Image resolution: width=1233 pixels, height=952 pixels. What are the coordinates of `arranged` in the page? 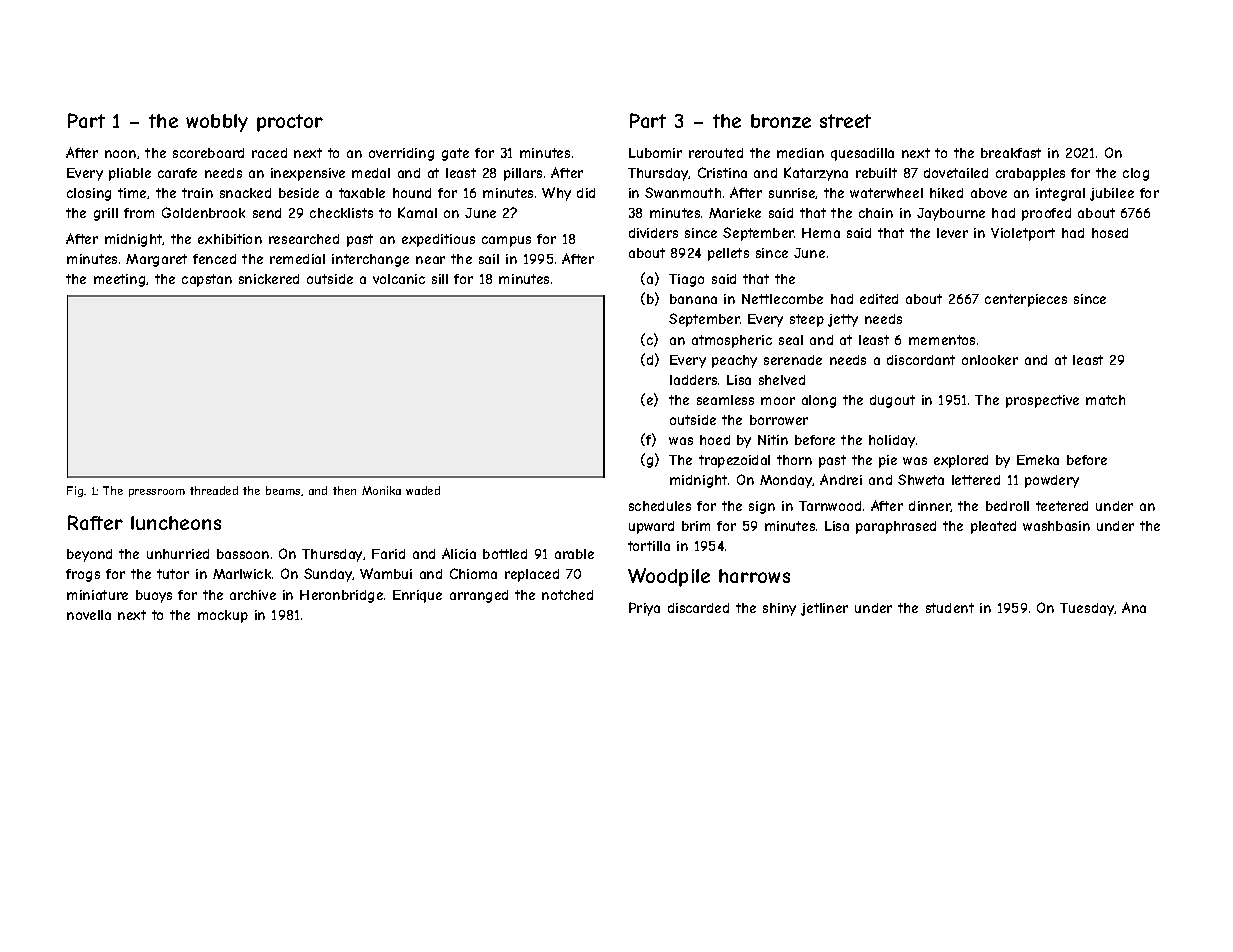 It's located at (479, 596).
